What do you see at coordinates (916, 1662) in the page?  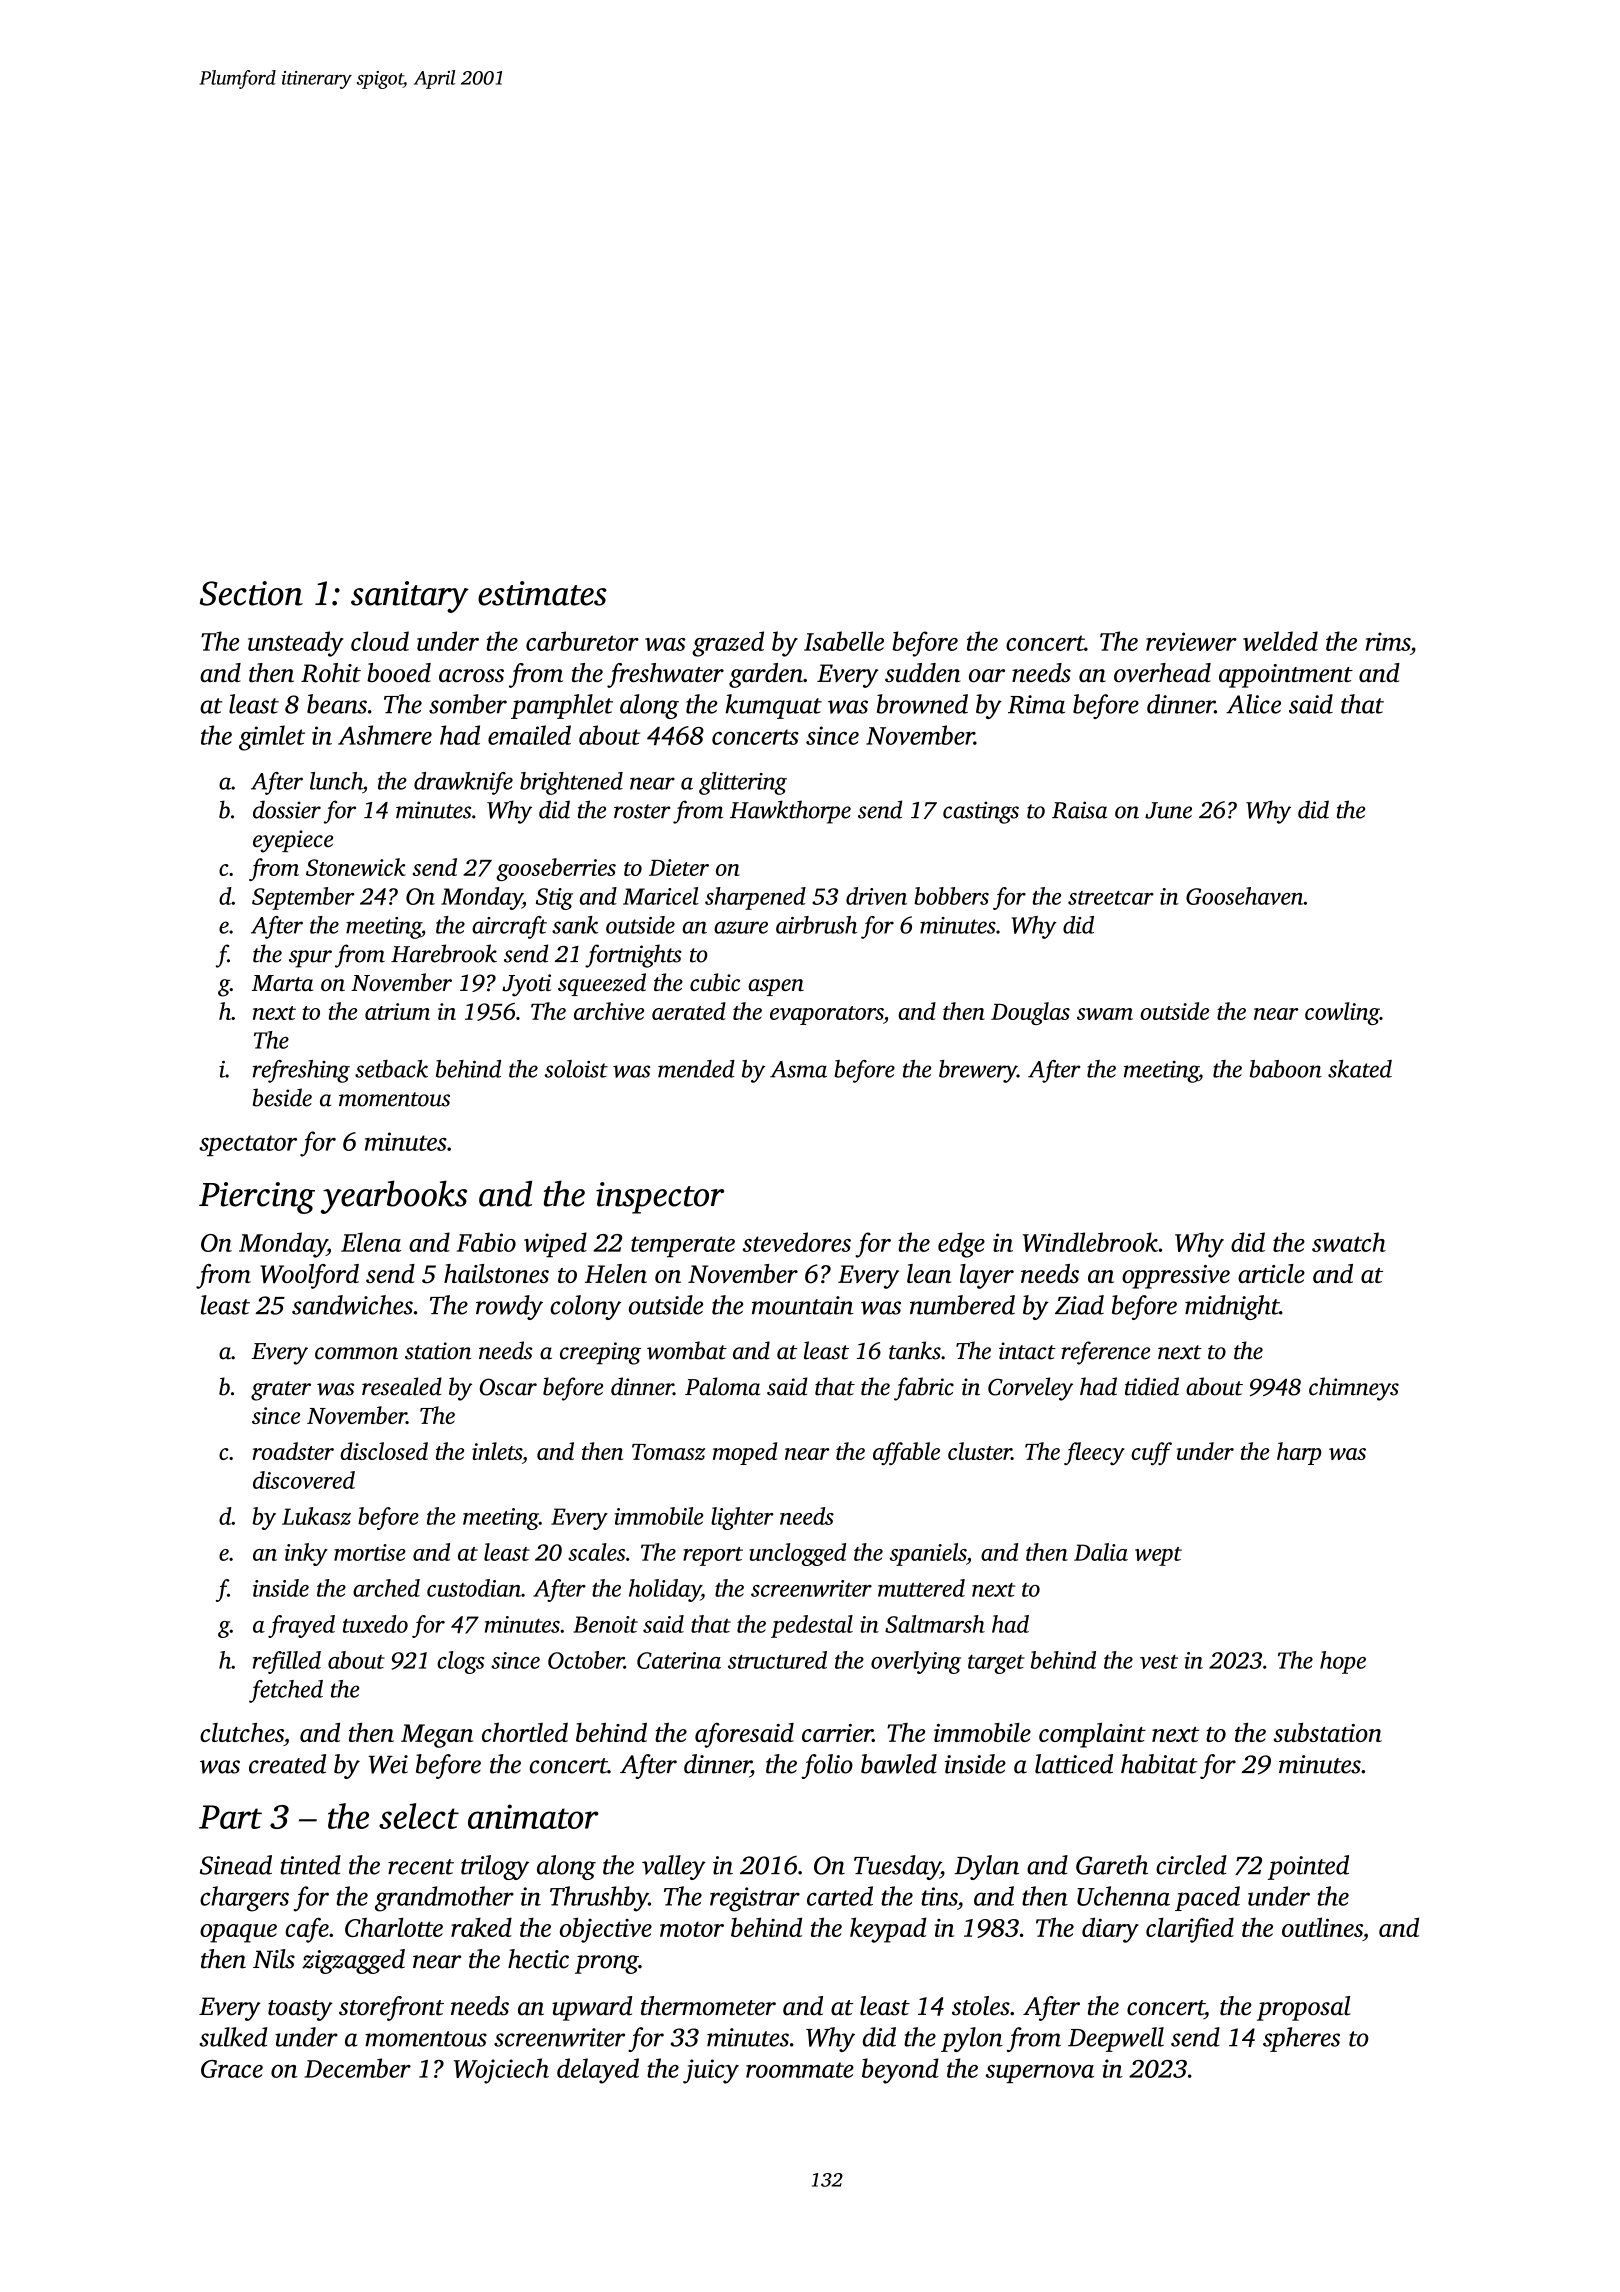 I see `overlying` at bounding box center [916, 1662].
